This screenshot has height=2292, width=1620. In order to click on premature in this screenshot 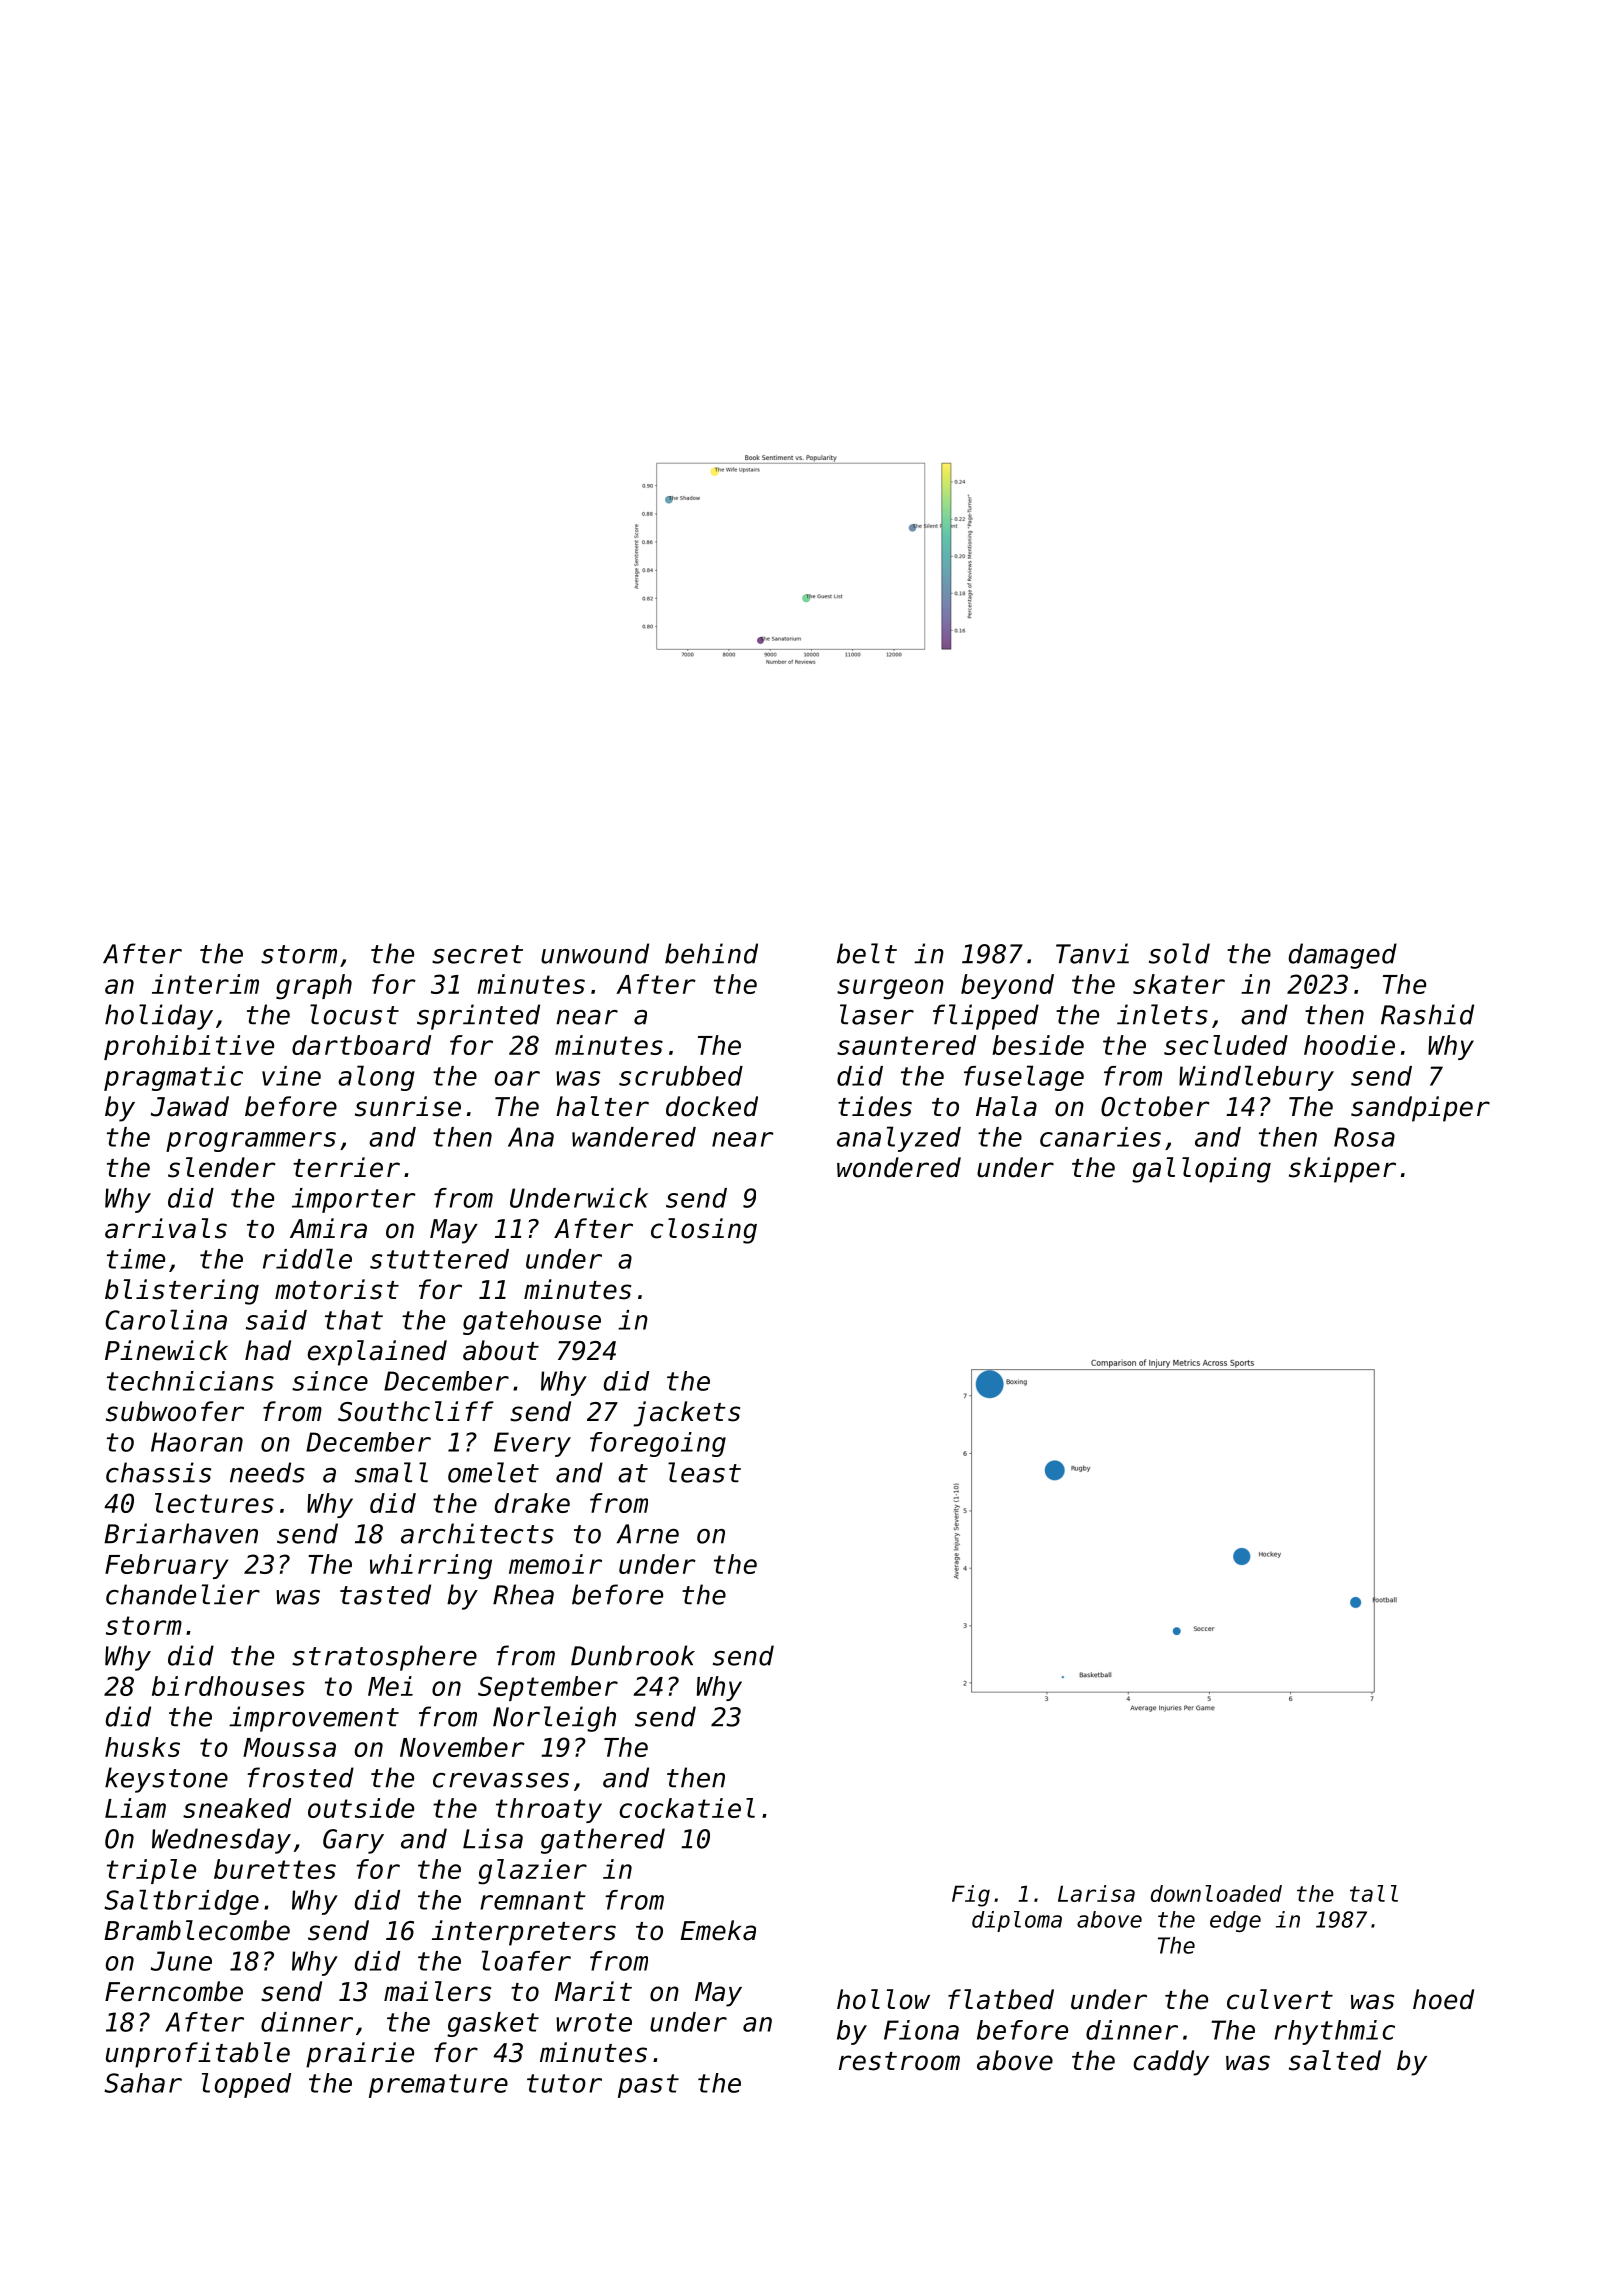, I will do `click(438, 2086)`.
